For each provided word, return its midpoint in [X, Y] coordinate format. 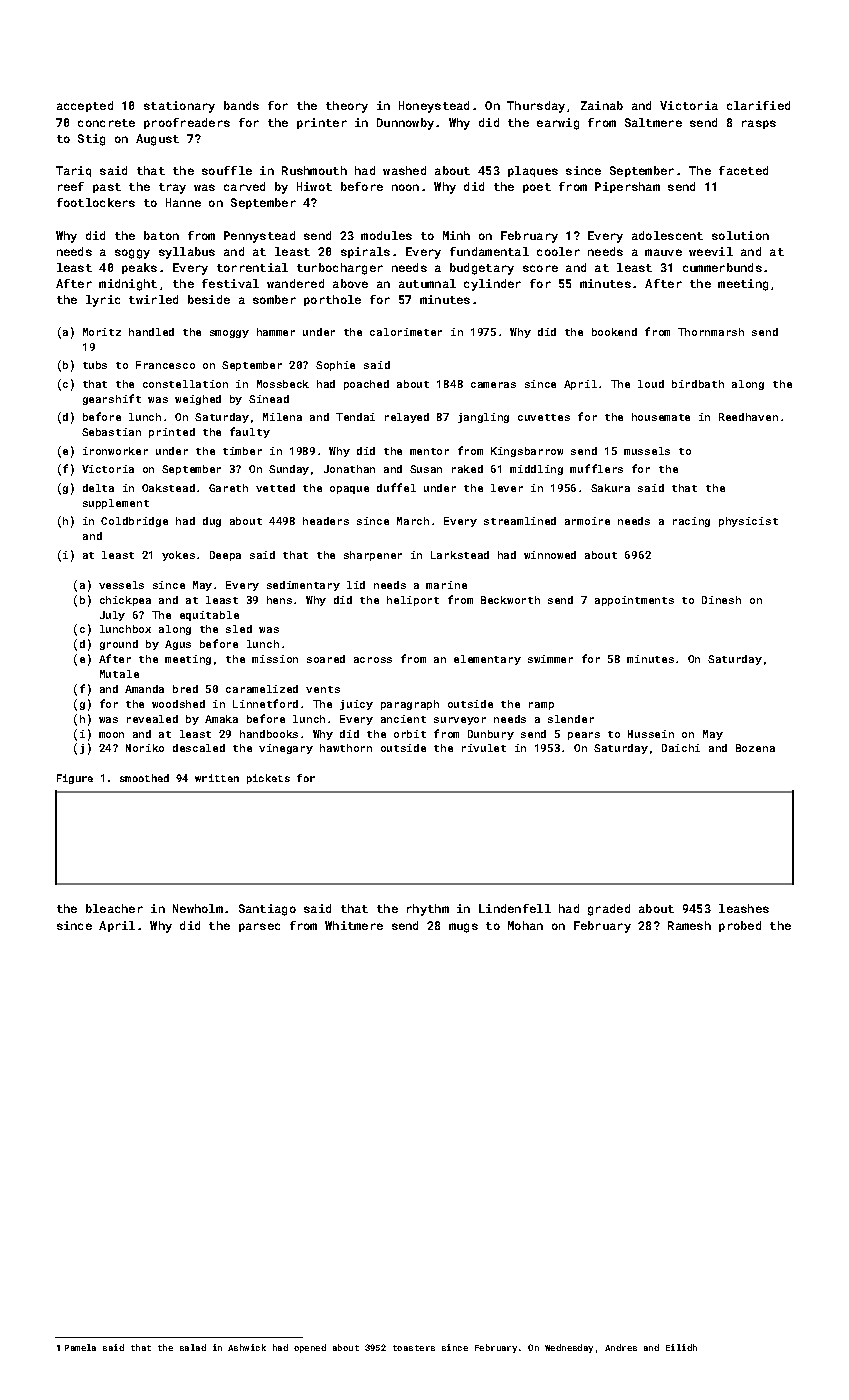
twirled [153, 299]
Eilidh [681, 1347]
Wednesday [569, 1348]
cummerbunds [722, 267]
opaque [349, 490]
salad [193, 1347]
